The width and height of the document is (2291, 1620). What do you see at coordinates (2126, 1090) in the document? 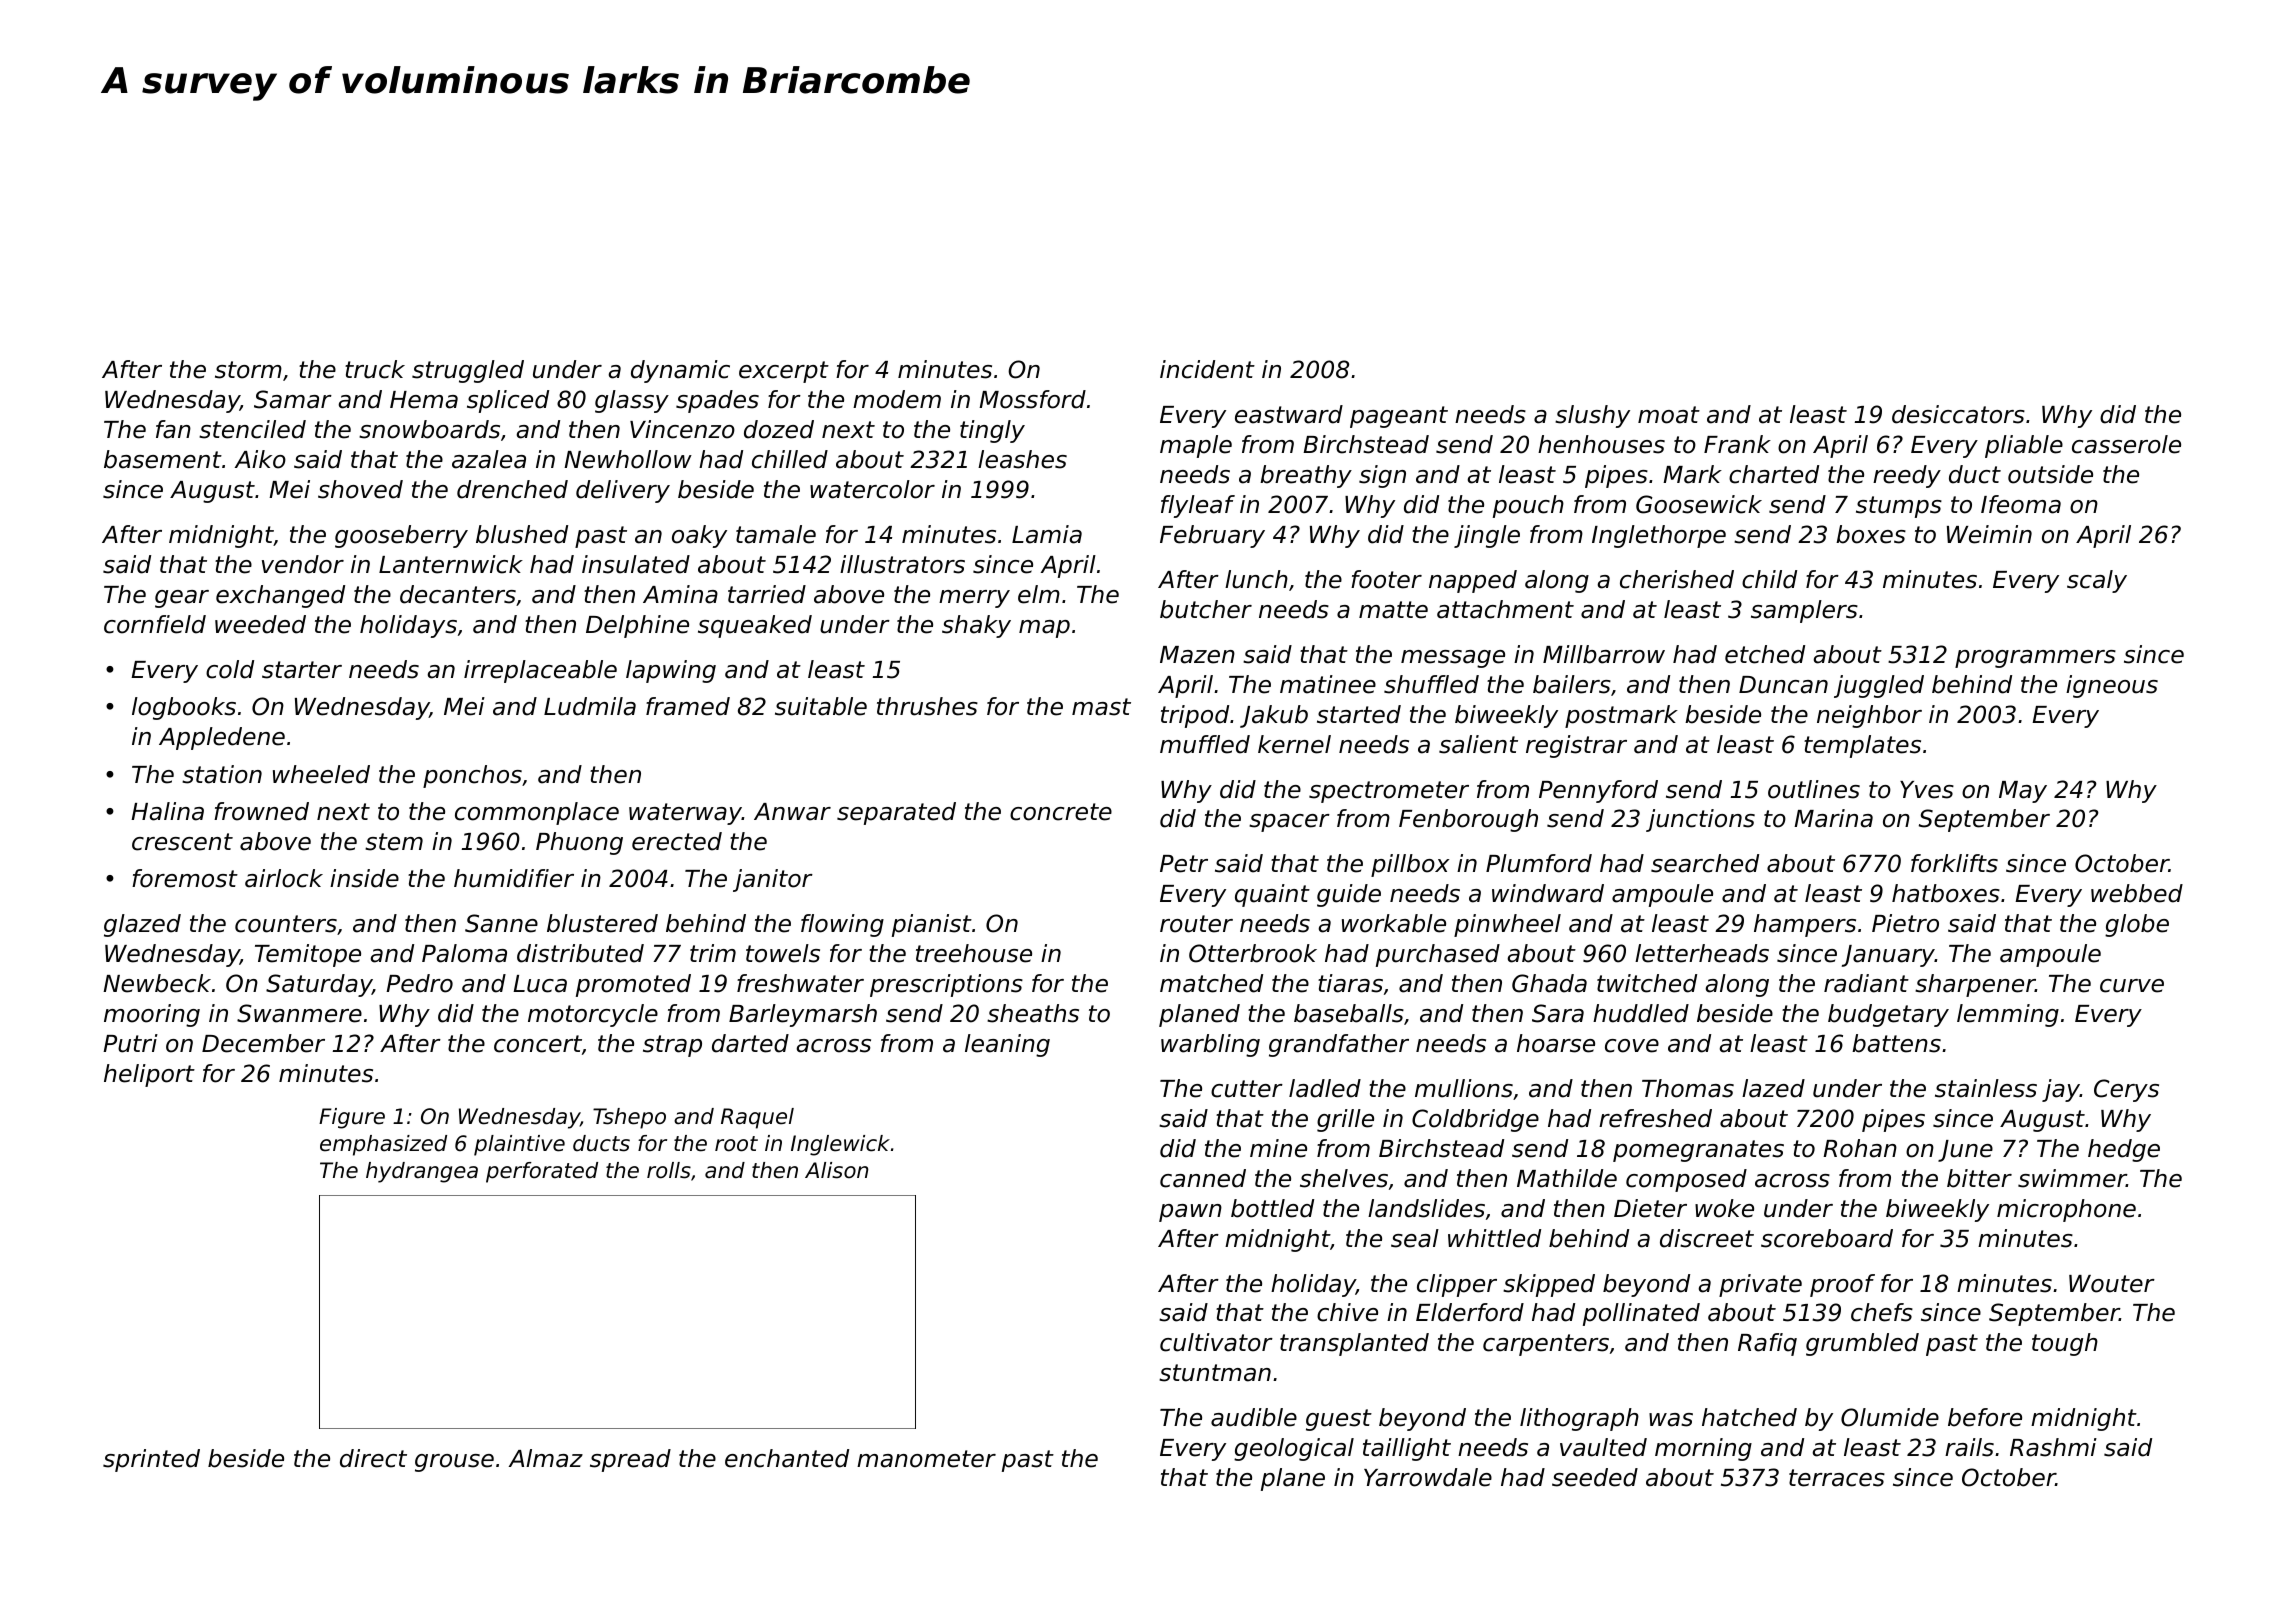
I see `Cerys` at bounding box center [2126, 1090].
